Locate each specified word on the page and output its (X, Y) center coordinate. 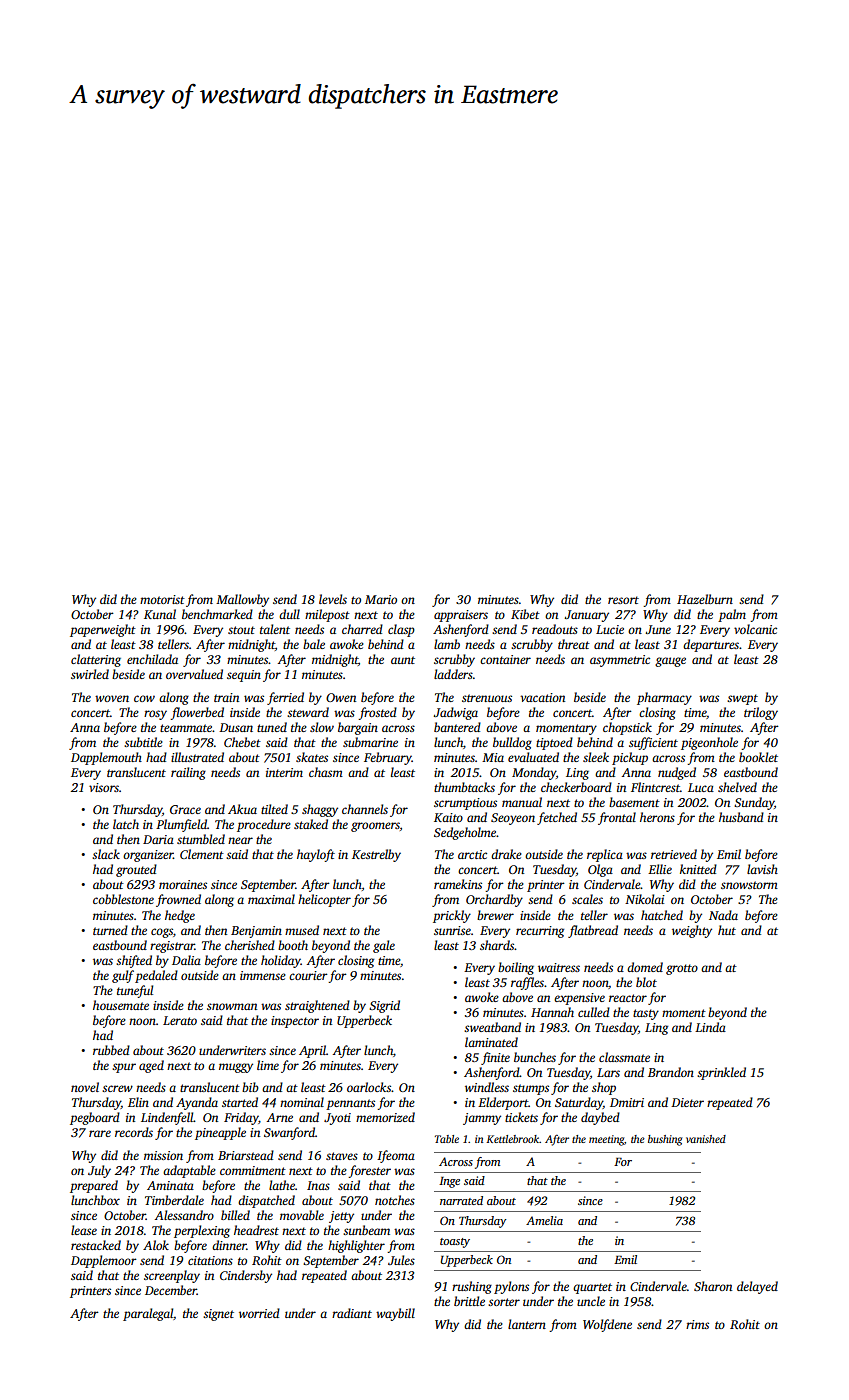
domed (645, 967)
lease (84, 1230)
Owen (341, 697)
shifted (134, 961)
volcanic (755, 629)
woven (112, 698)
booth (293, 945)
